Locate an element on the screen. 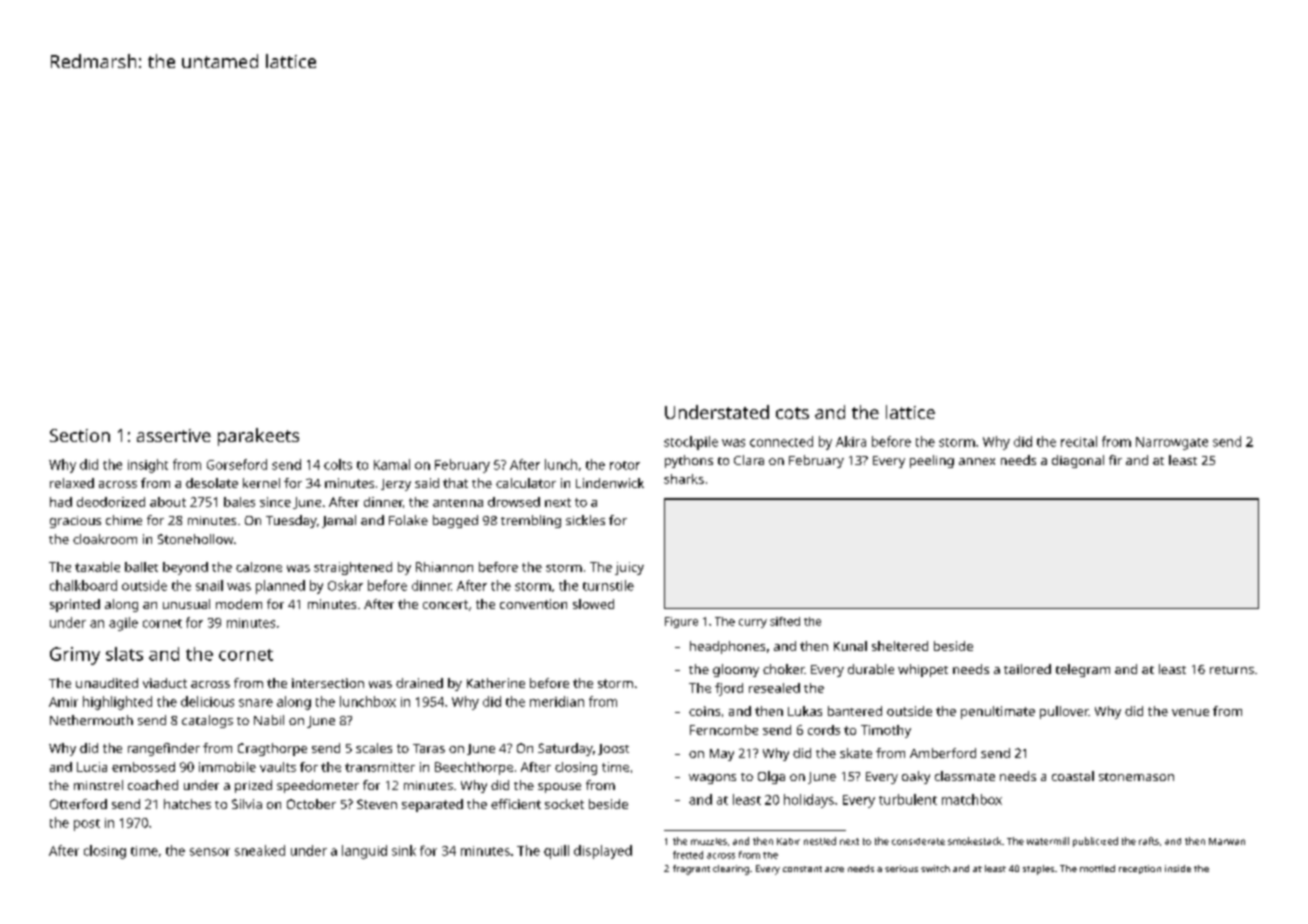  curry is located at coordinates (753, 623).
